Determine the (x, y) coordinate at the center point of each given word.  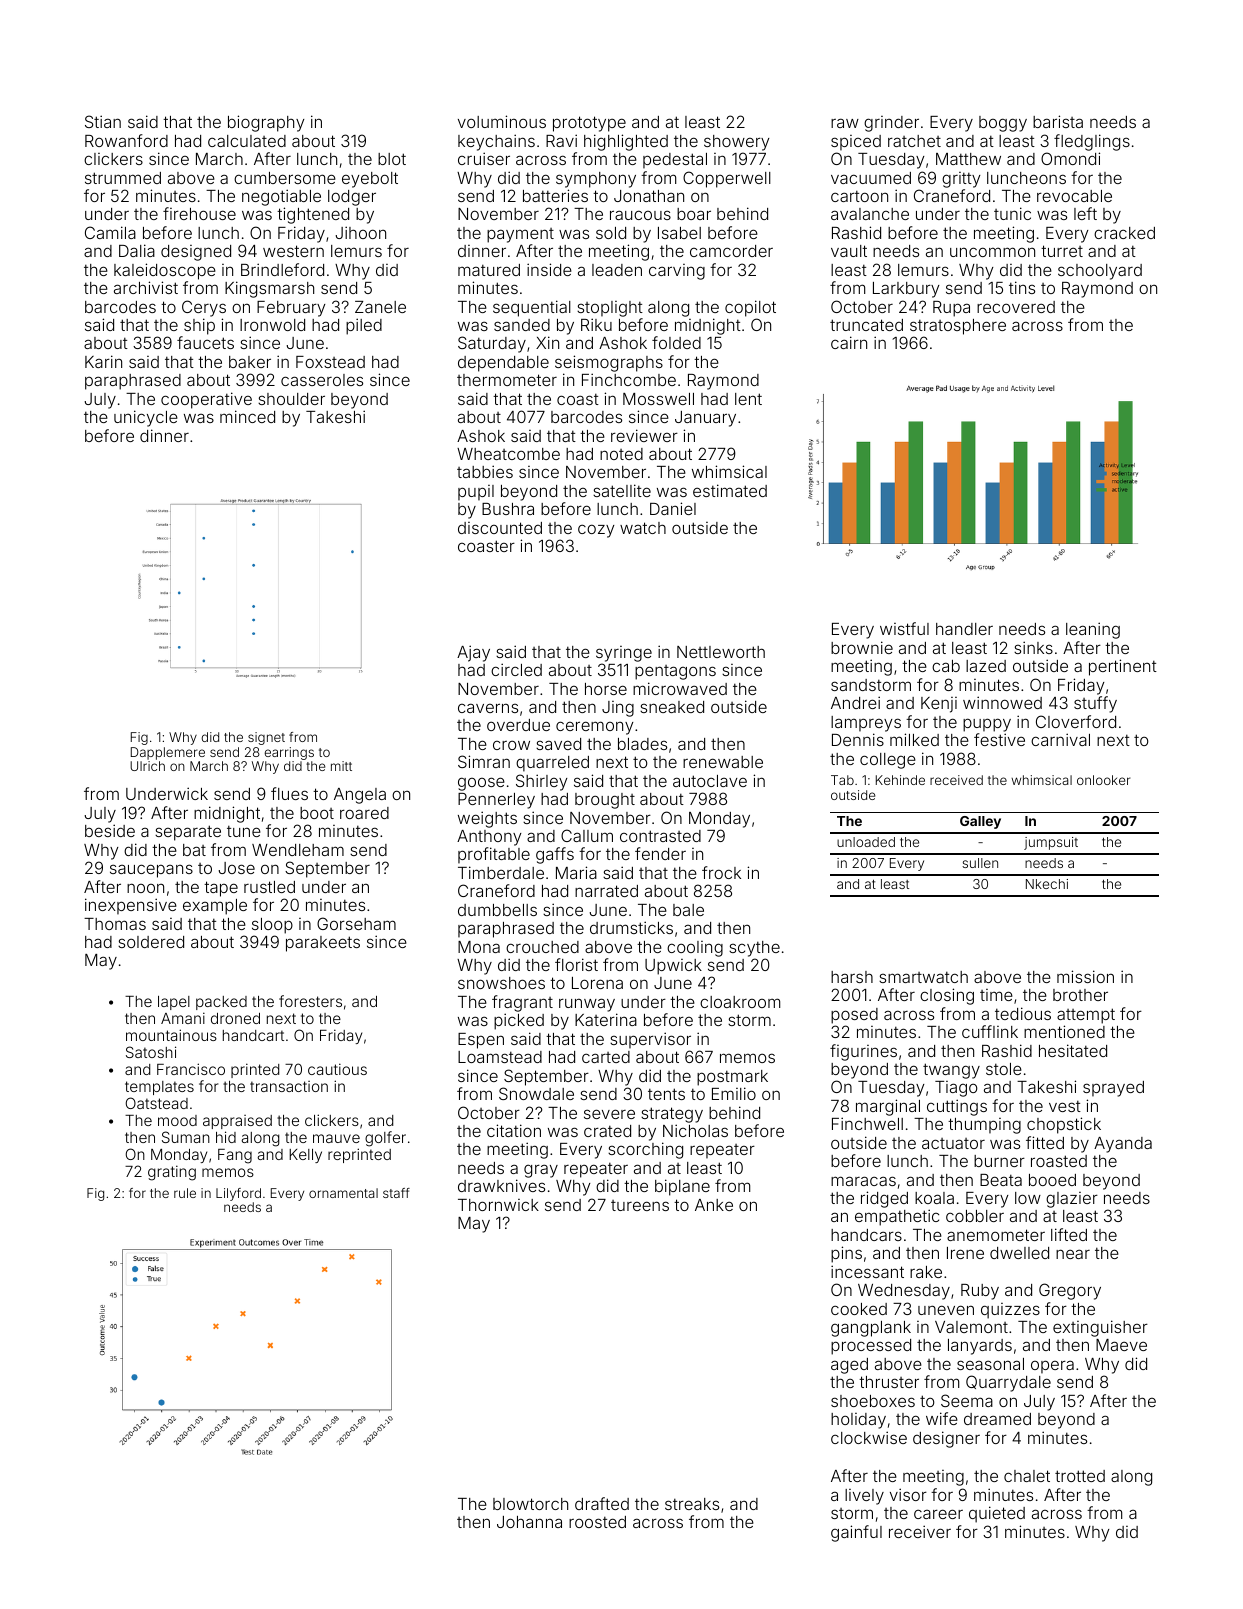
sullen (980, 863)
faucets (205, 342)
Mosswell (658, 399)
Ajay (473, 653)
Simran (484, 761)
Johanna (529, 1522)
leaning (1093, 630)
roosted (597, 1522)
